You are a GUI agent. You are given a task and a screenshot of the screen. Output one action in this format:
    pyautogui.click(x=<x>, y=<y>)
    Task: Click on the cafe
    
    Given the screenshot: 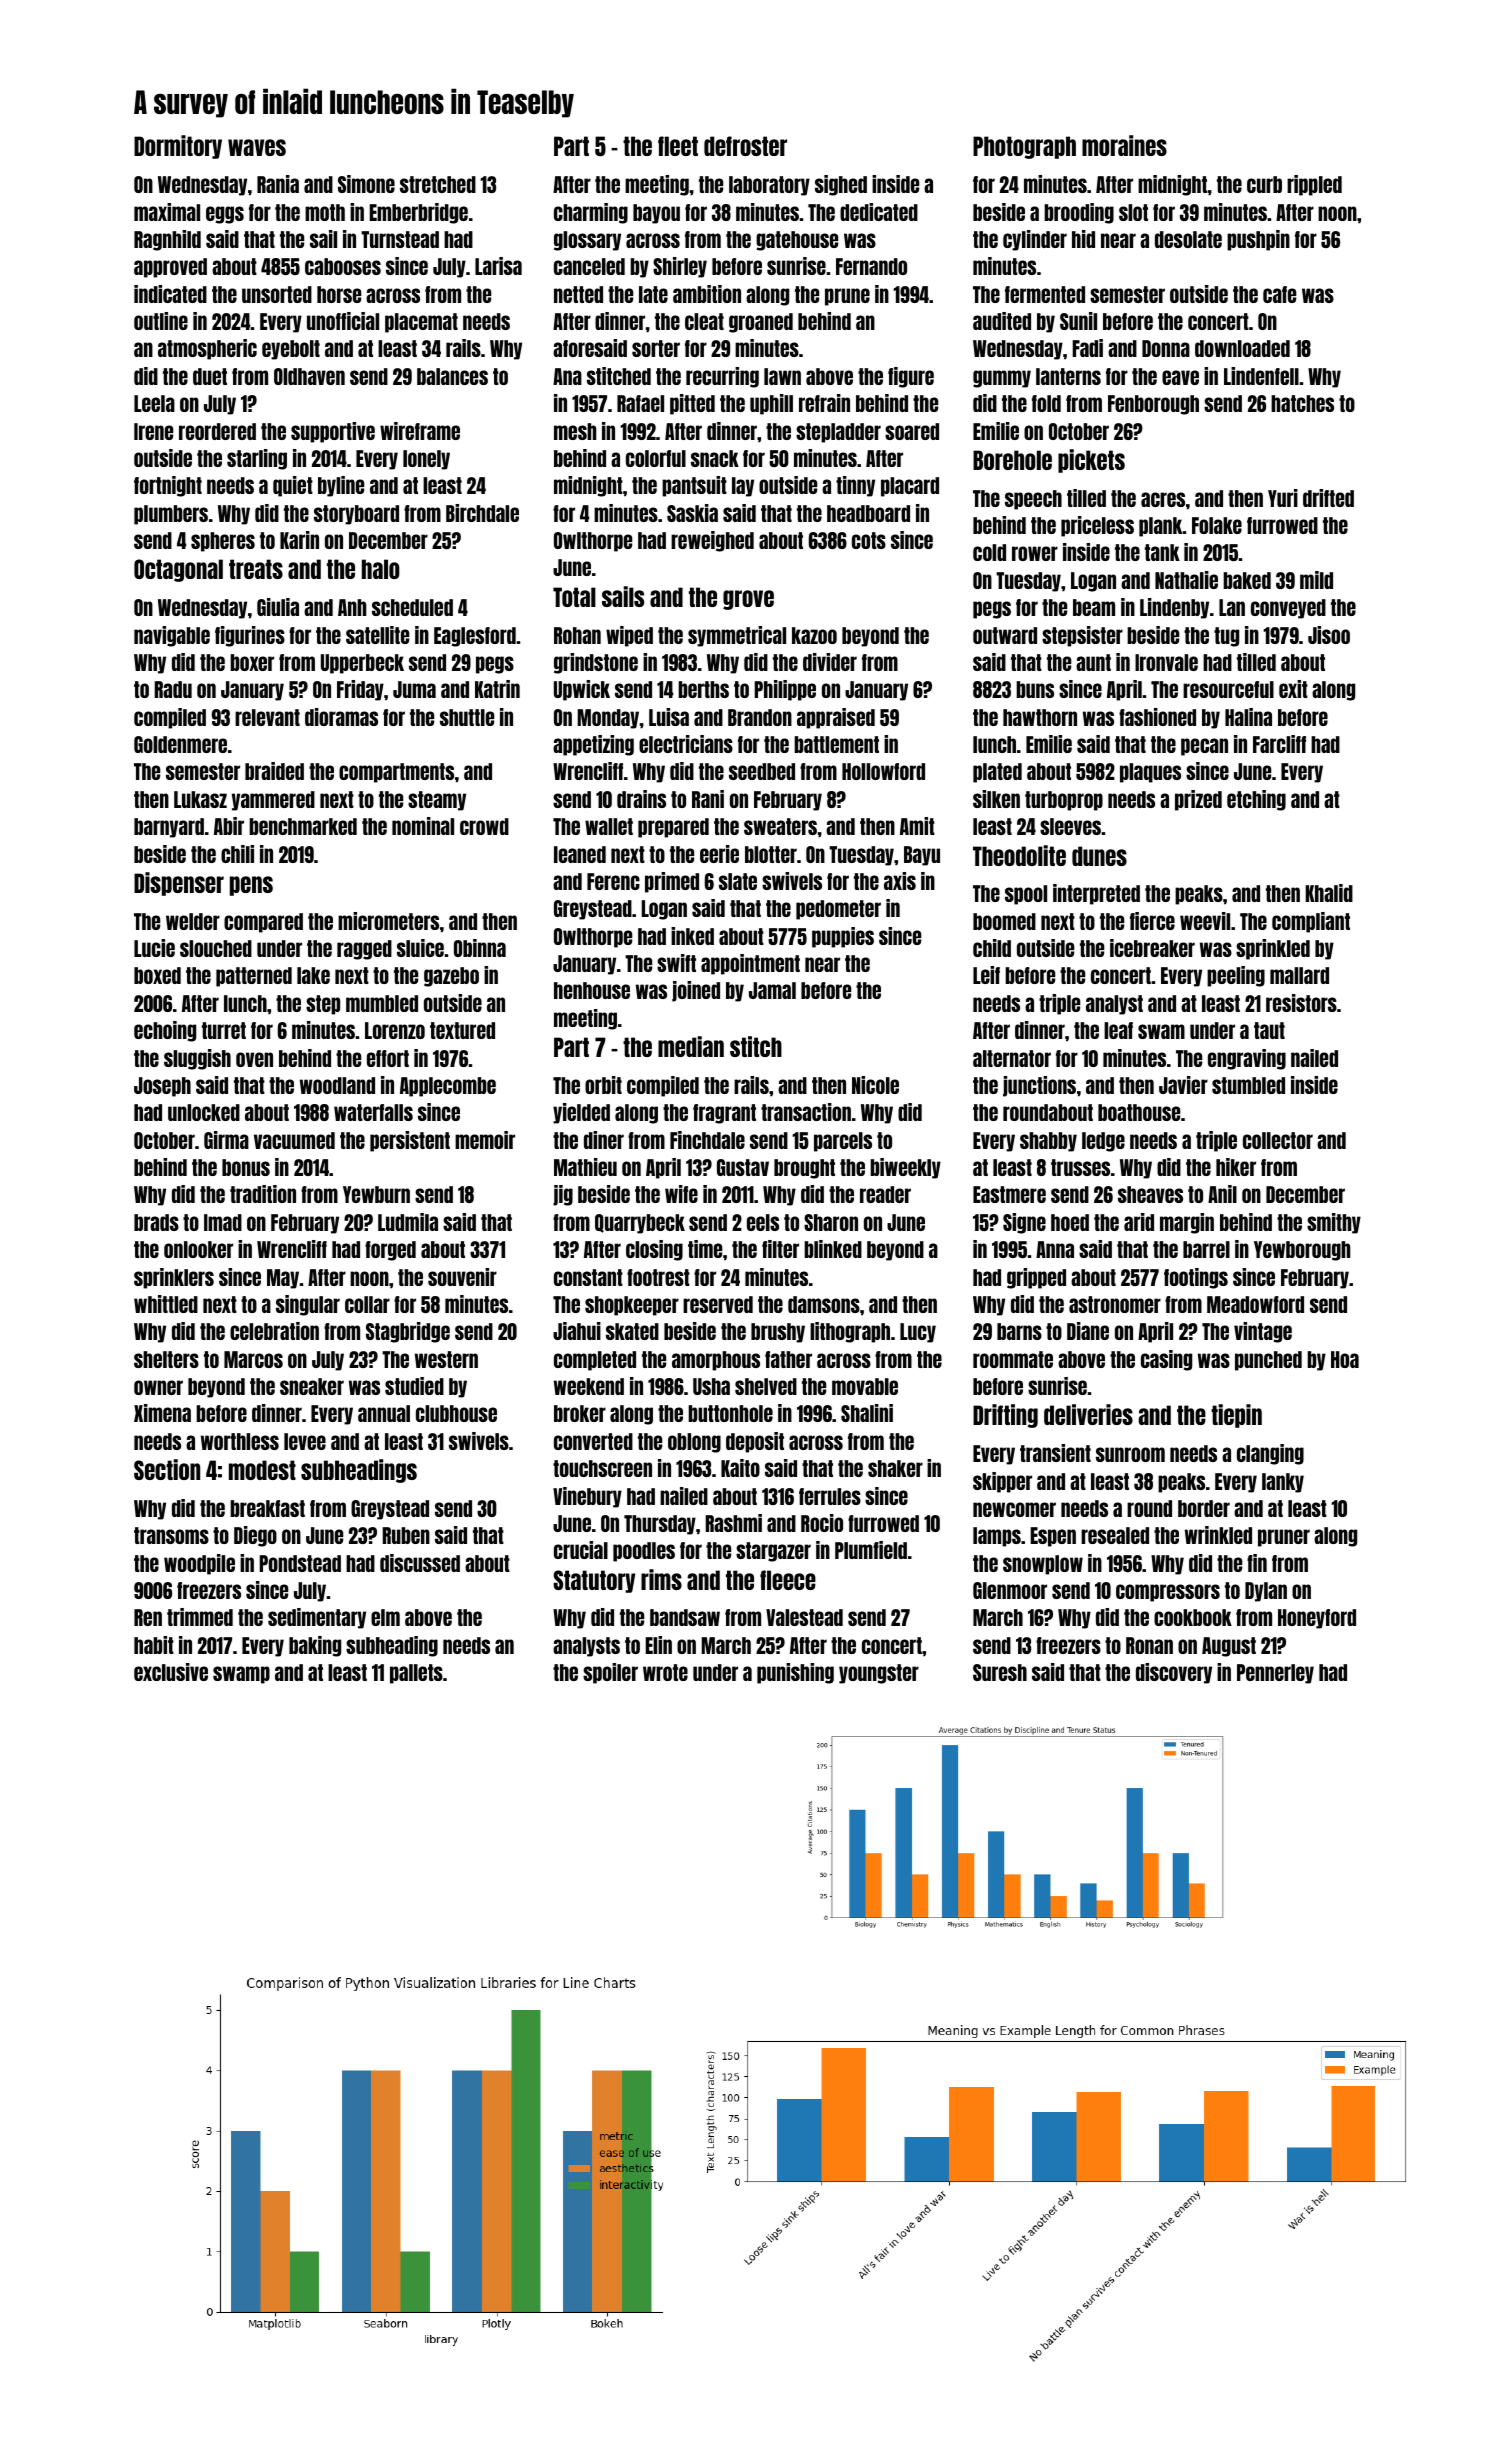 What is the action you would take?
    pyautogui.click(x=1279, y=294)
